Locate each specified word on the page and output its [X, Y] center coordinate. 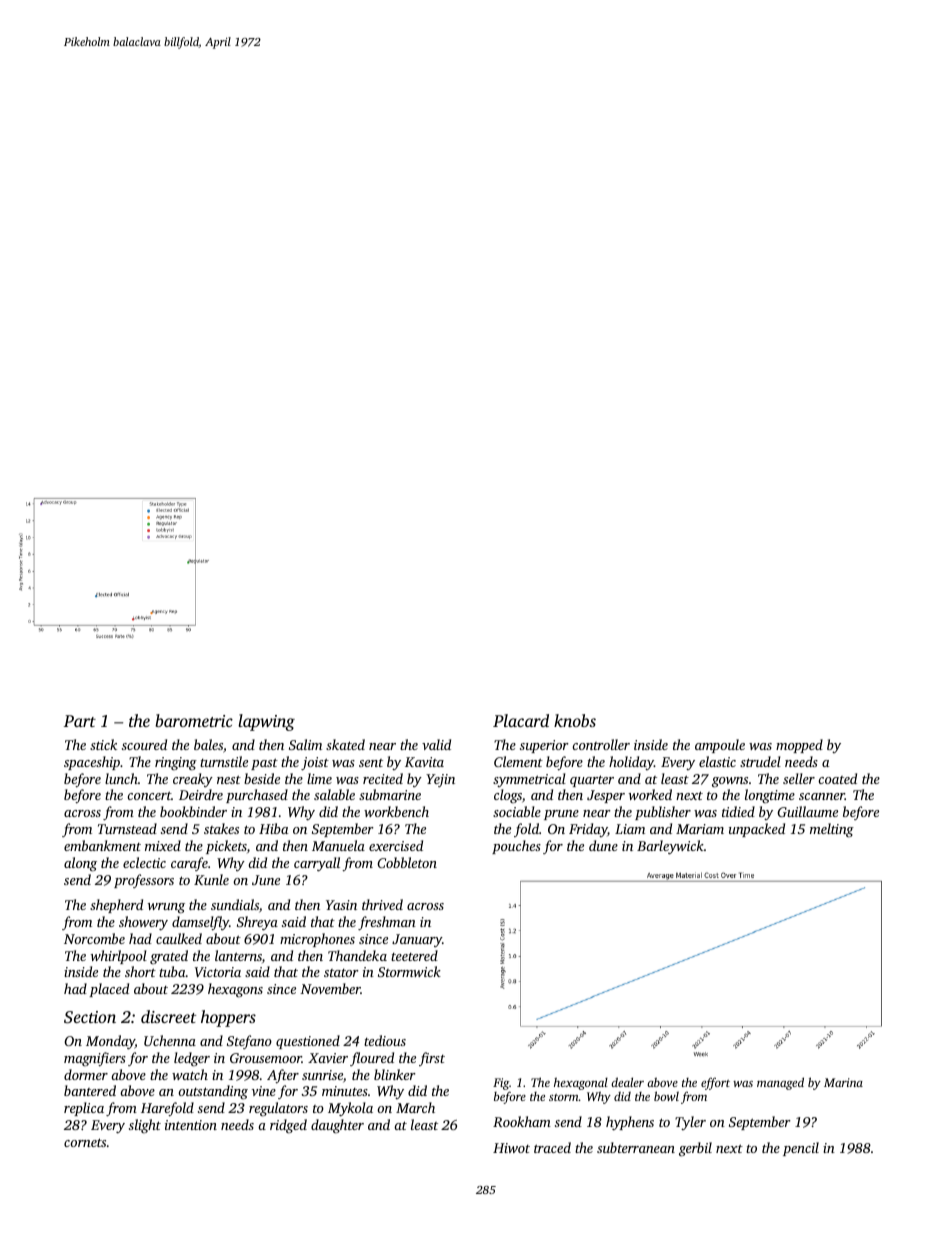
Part [80, 721]
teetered [414, 955]
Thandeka [357, 955]
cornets [85, 1142]
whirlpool [119, 957]
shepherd [116, 906]
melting [832, 830]
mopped [799, 746]
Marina [843, 1082]
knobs [575, 720]
